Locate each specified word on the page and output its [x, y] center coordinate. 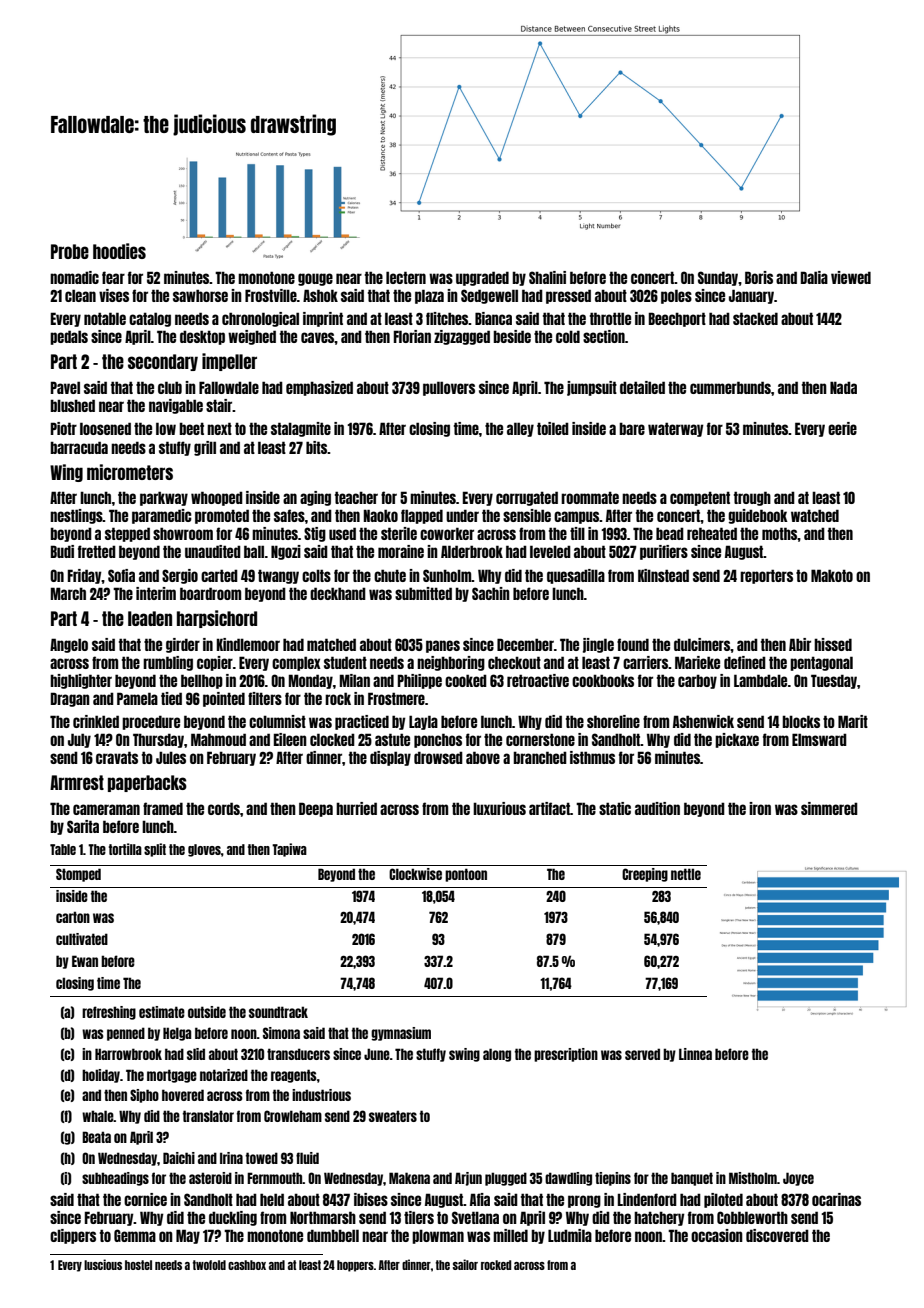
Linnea [695, 1054]
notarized [224, 1075]
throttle [610, 318]
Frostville [271, 295]
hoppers [355, 1266]
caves [318, 337]
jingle [598, 645]
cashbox [247, 1265]
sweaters [393, 1116]
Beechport [677, 319]
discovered [777, 1235]
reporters [766, 576]
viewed [851, 277]
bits [317, 447]
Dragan [70, 699]
